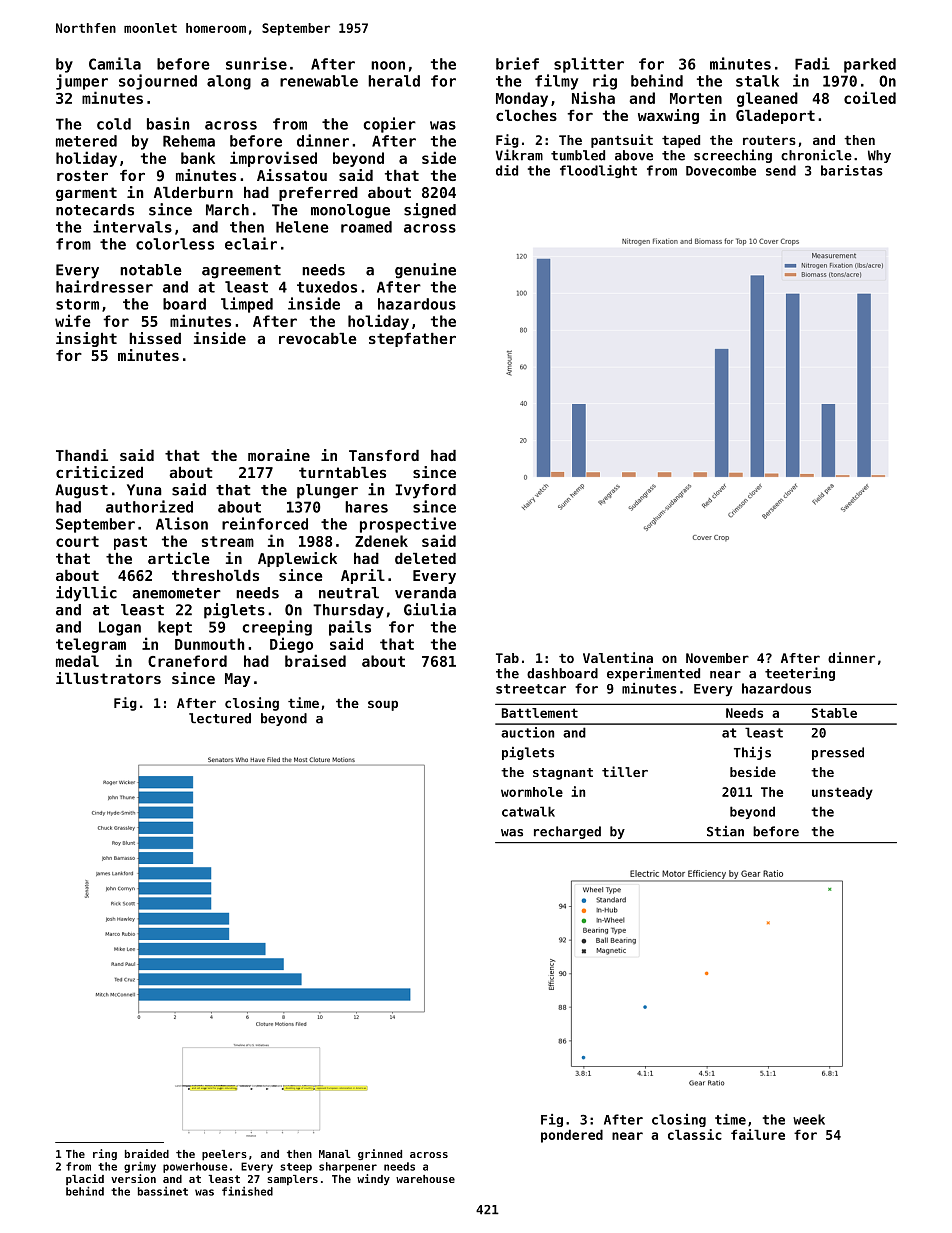  What do you see at coordinates (394, 81) in the screenshot?
I see `herald` at bounding box center [394, 81].
